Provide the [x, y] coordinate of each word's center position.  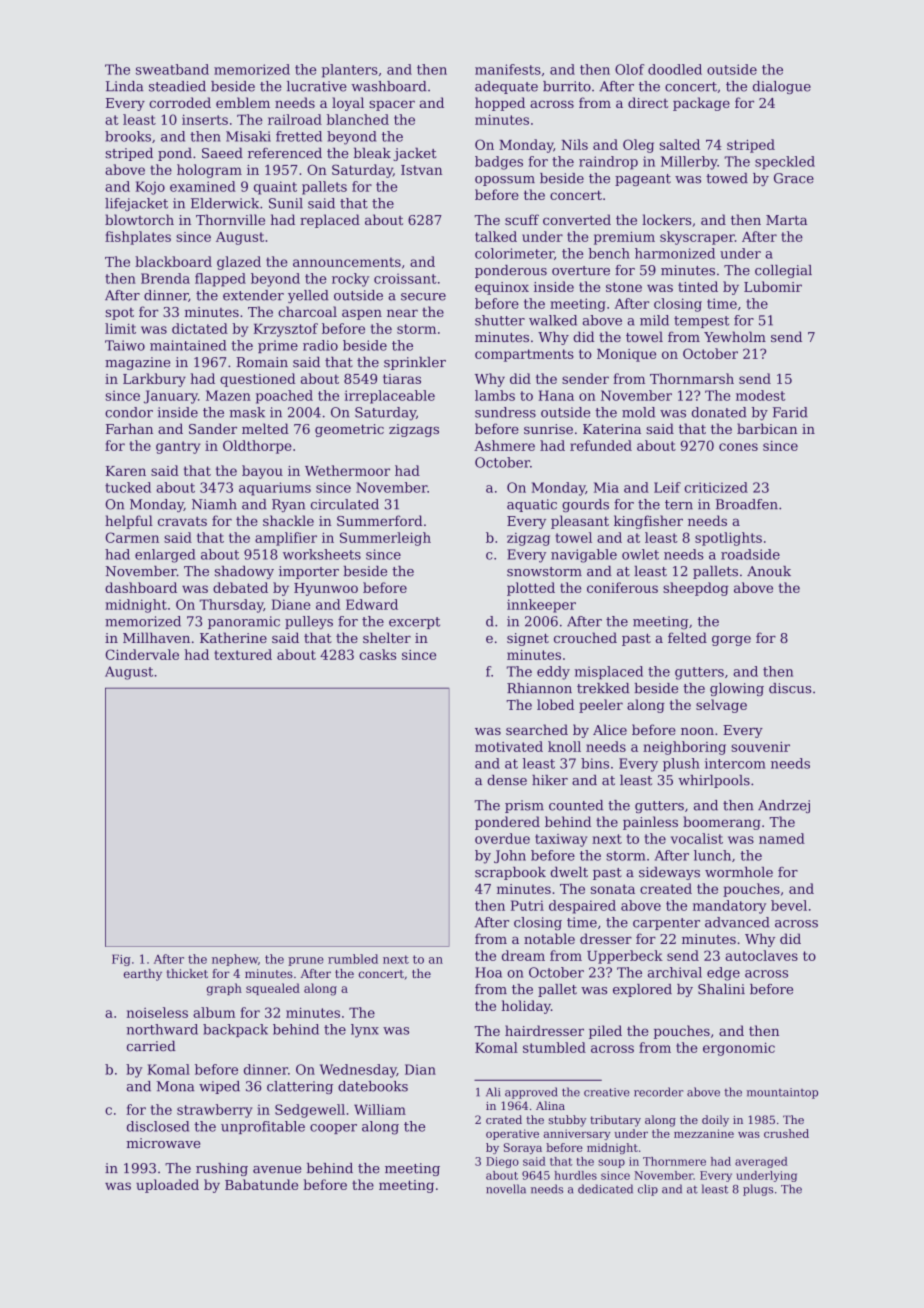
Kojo [150, 188]
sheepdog [695, 589]
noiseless [157, 1012]
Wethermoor [347, 470]
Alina [550, 1105]
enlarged [165, 556]
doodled [675, 69]
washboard [389, 86]
